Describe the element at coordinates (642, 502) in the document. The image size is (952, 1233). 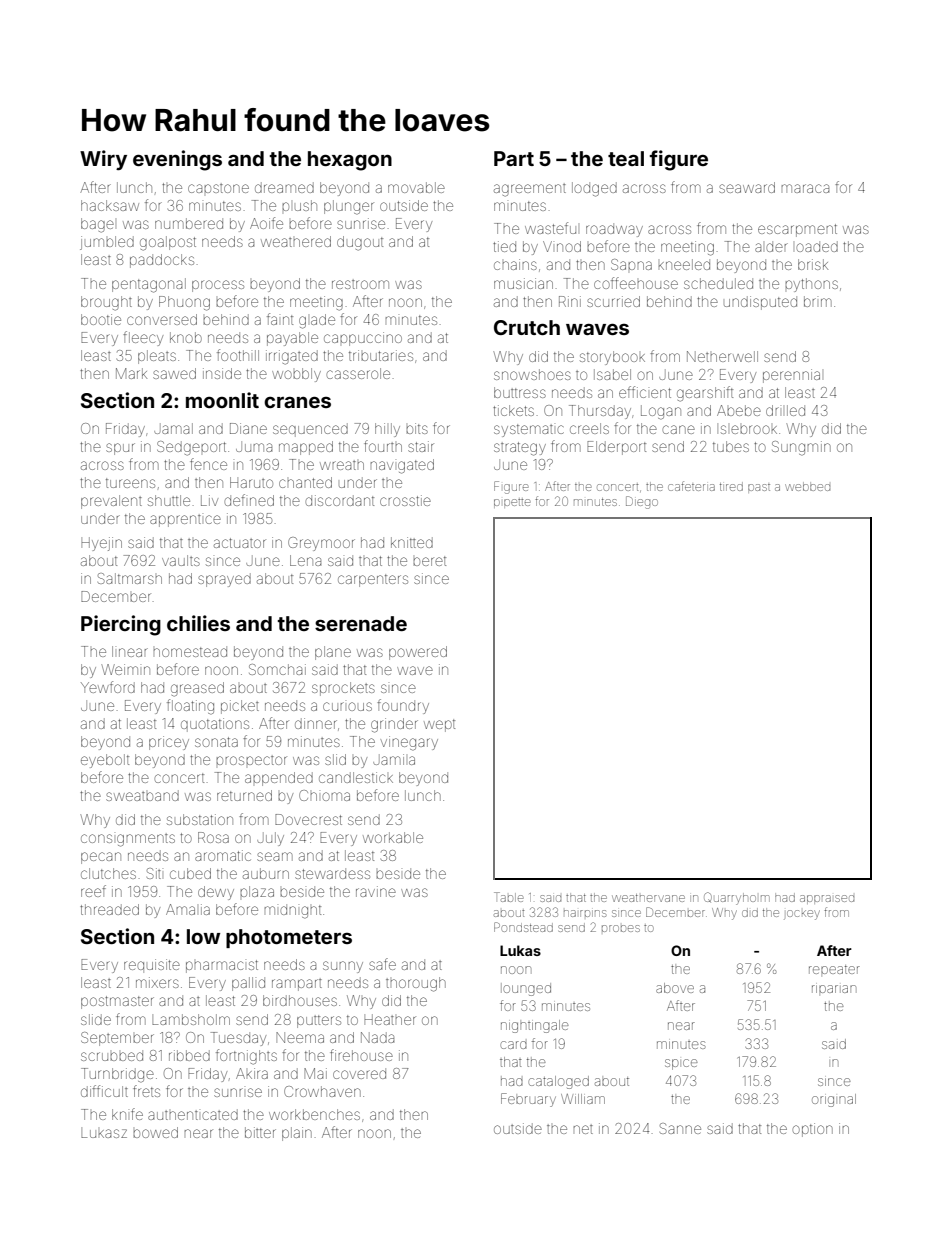
I see `Diego` at that location.
